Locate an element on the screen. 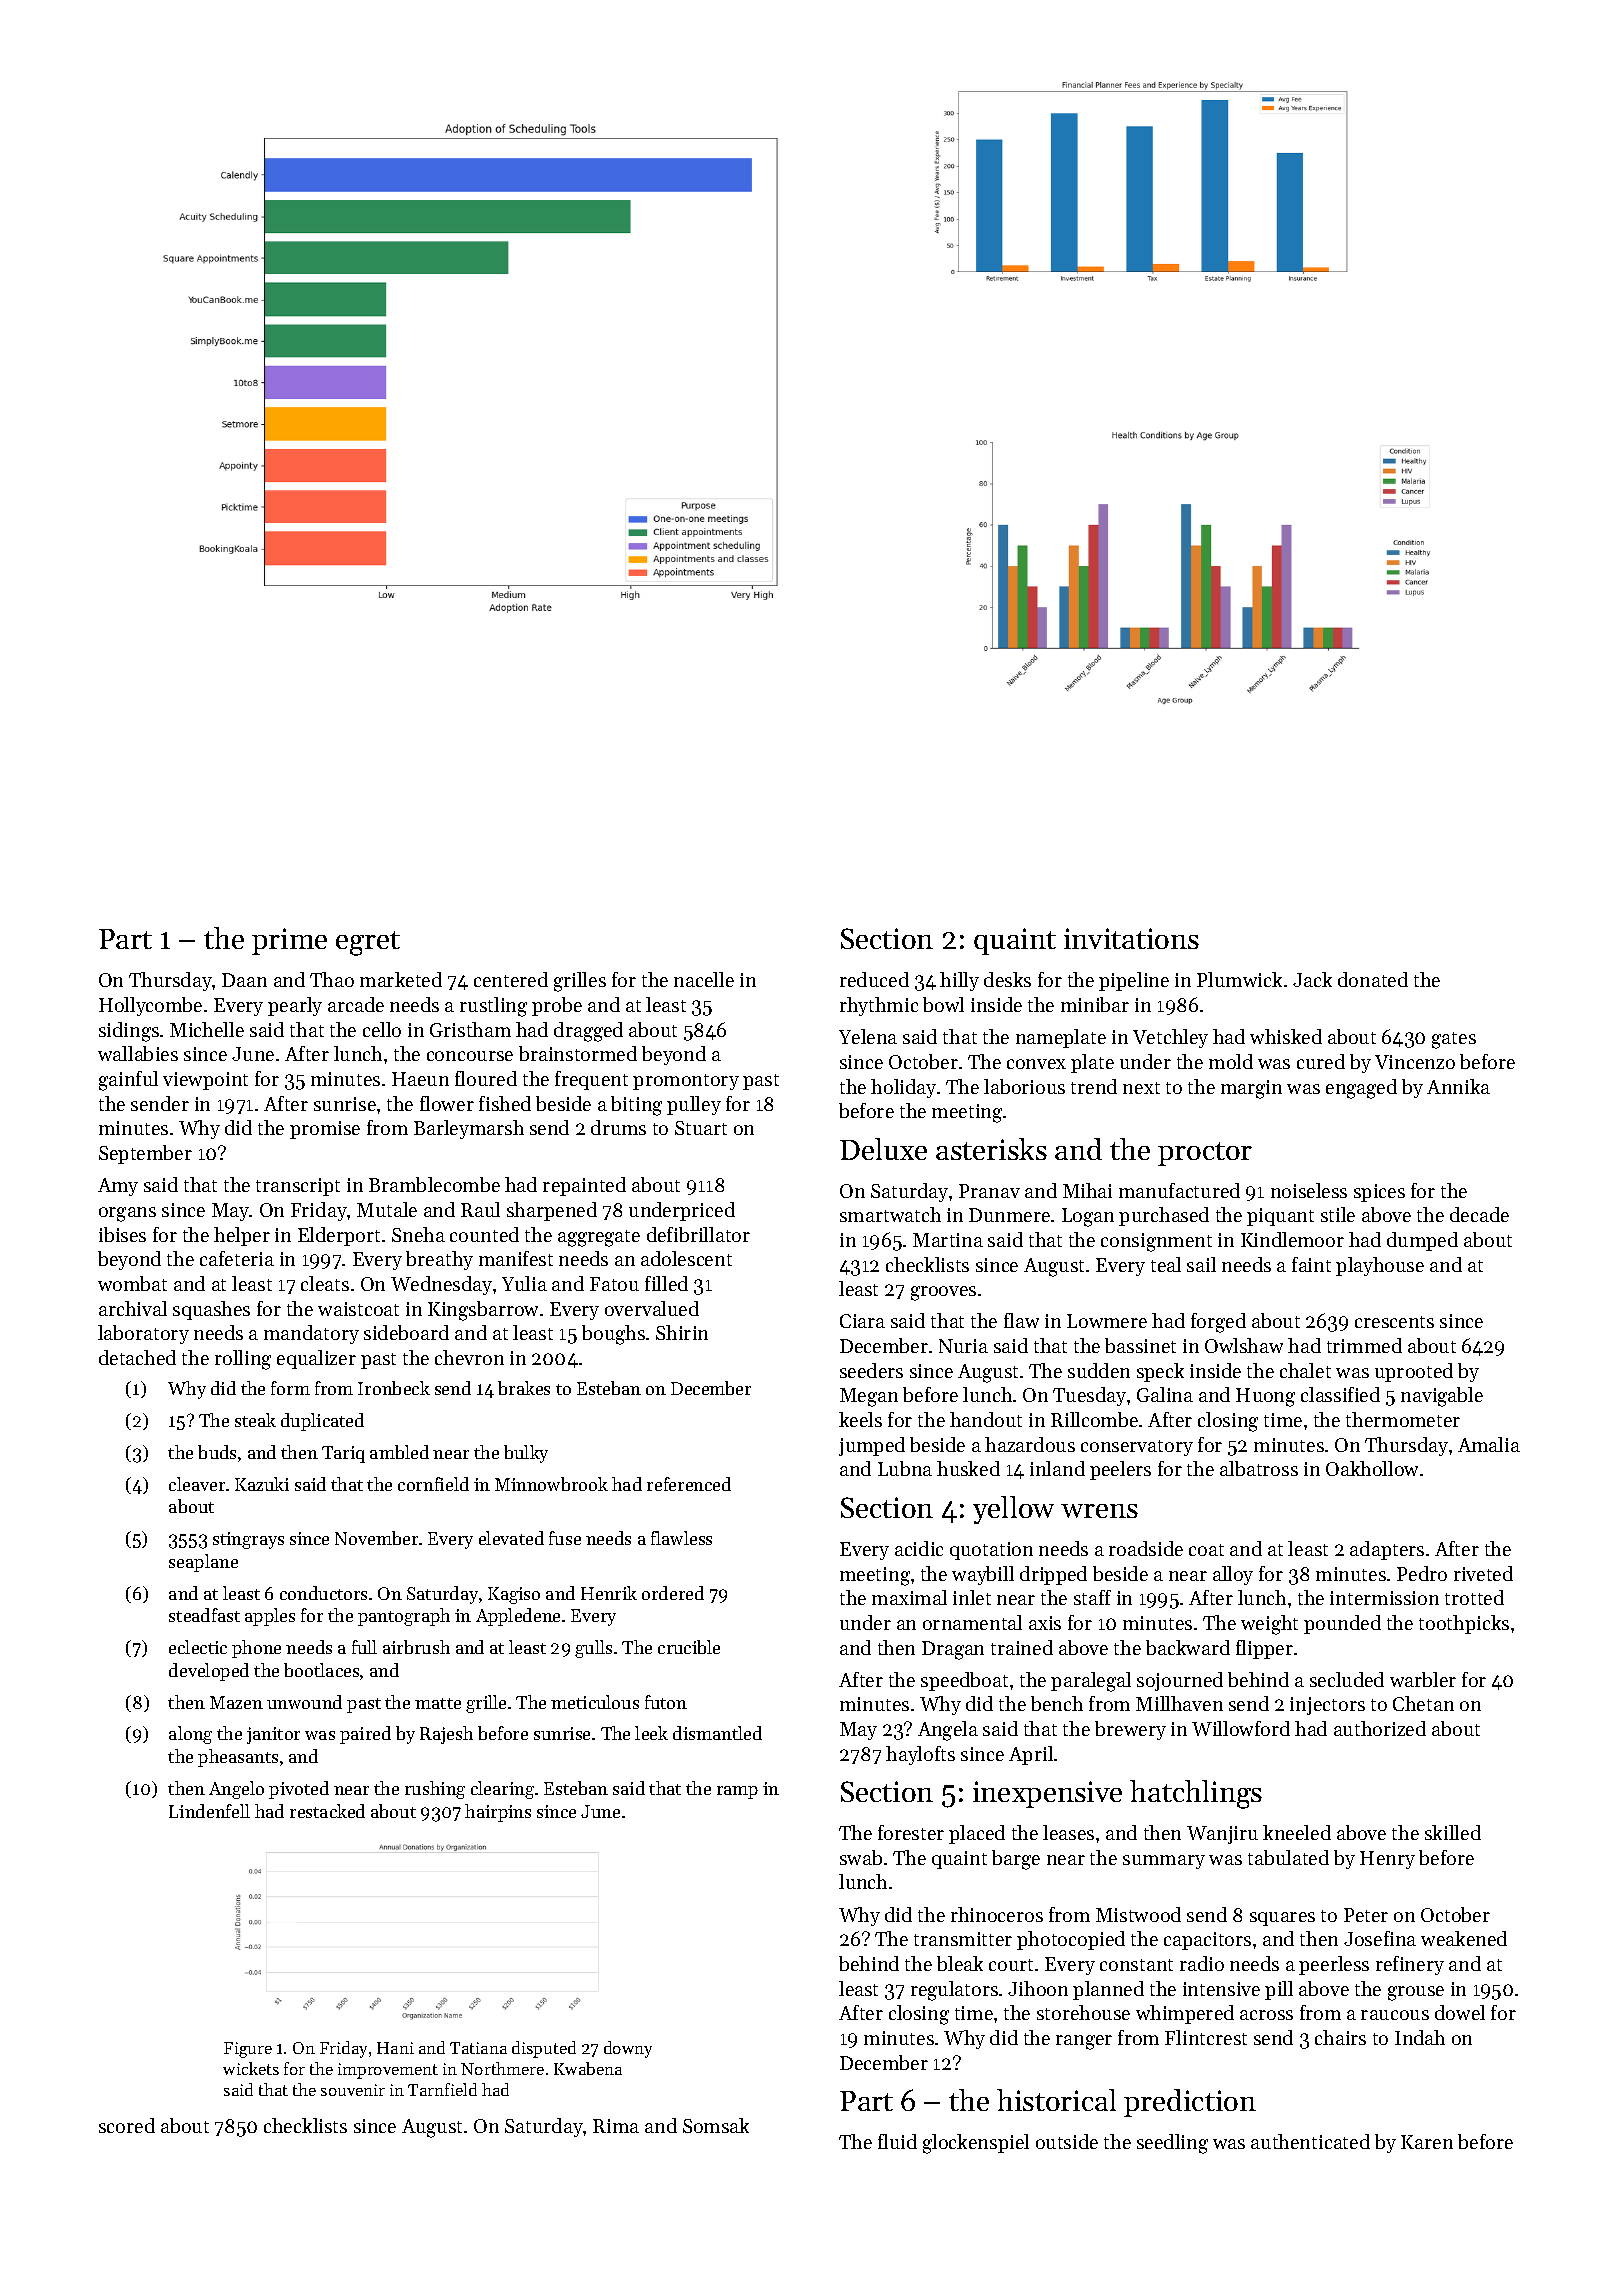 The image size is (1620, 2292). glockenspiel is located at coordinates (976, 2144).
